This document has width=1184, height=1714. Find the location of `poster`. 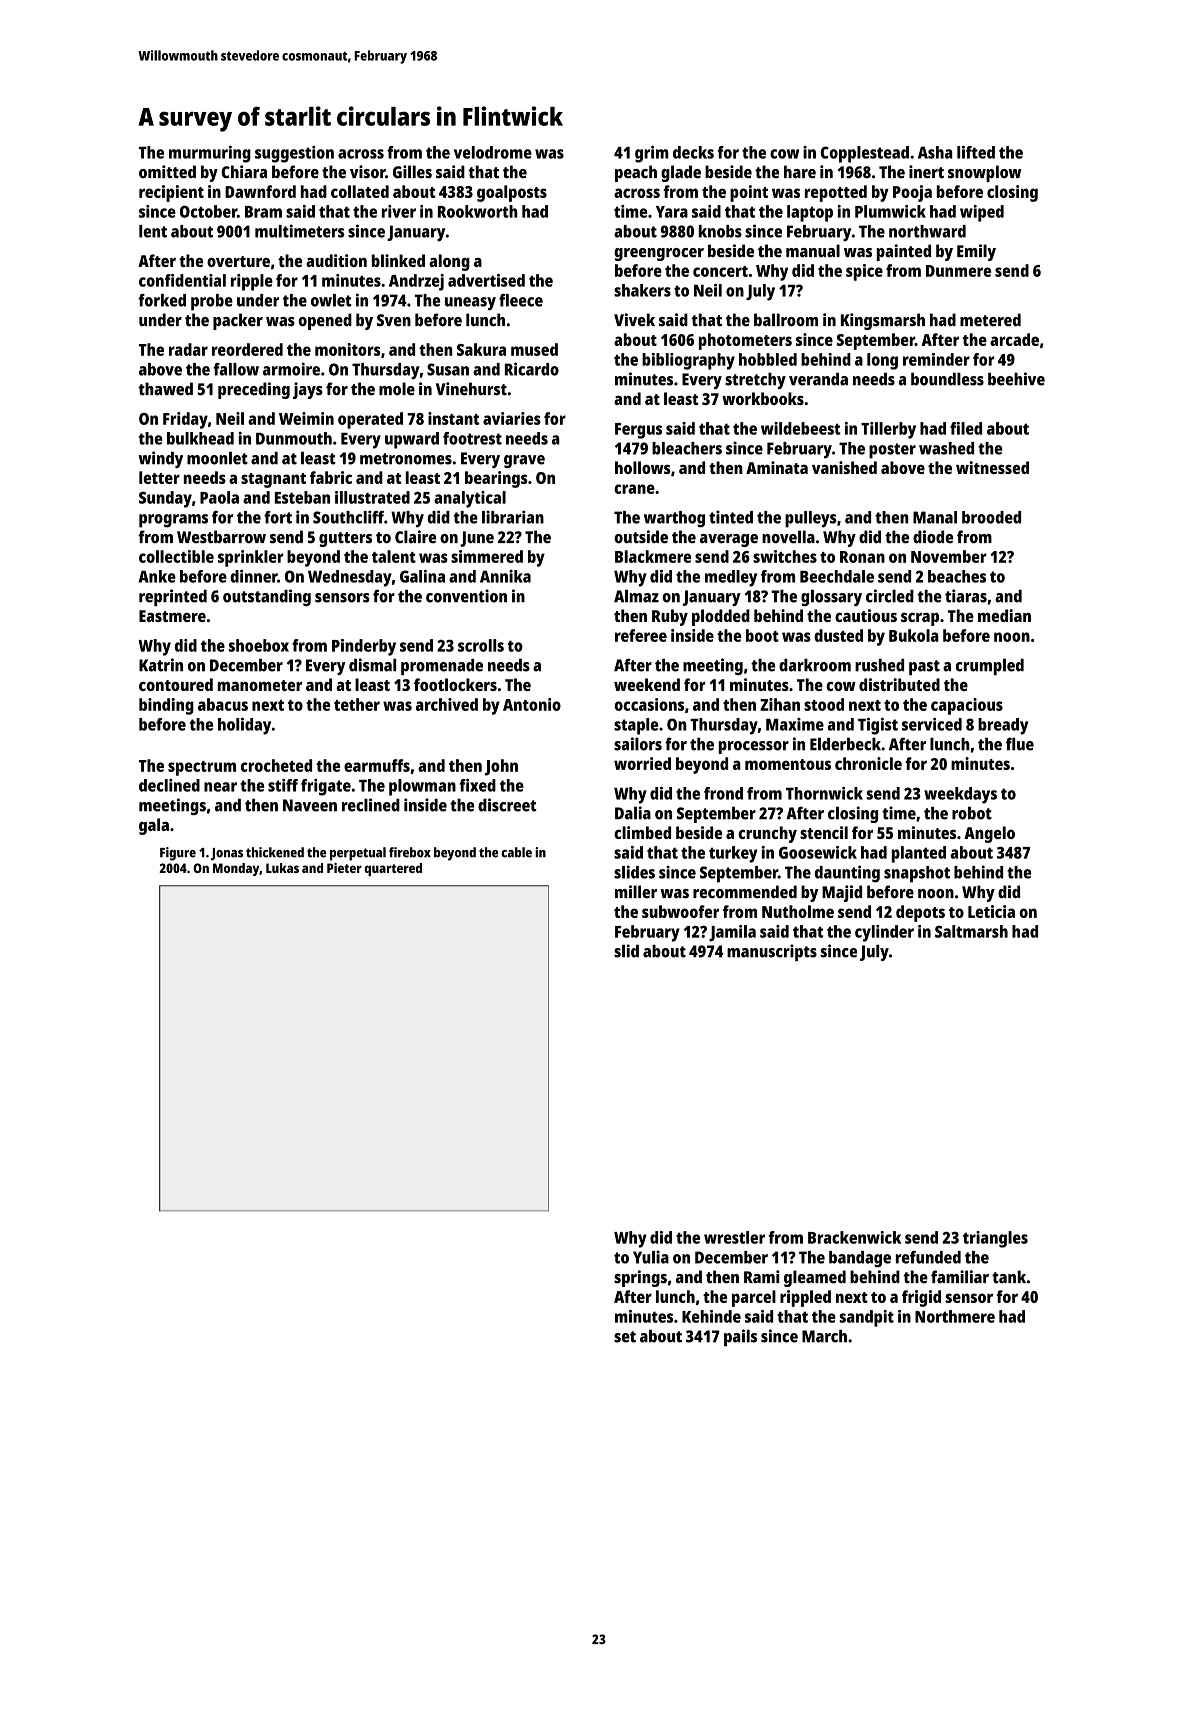

poster is located at coordinates (892, 451).
